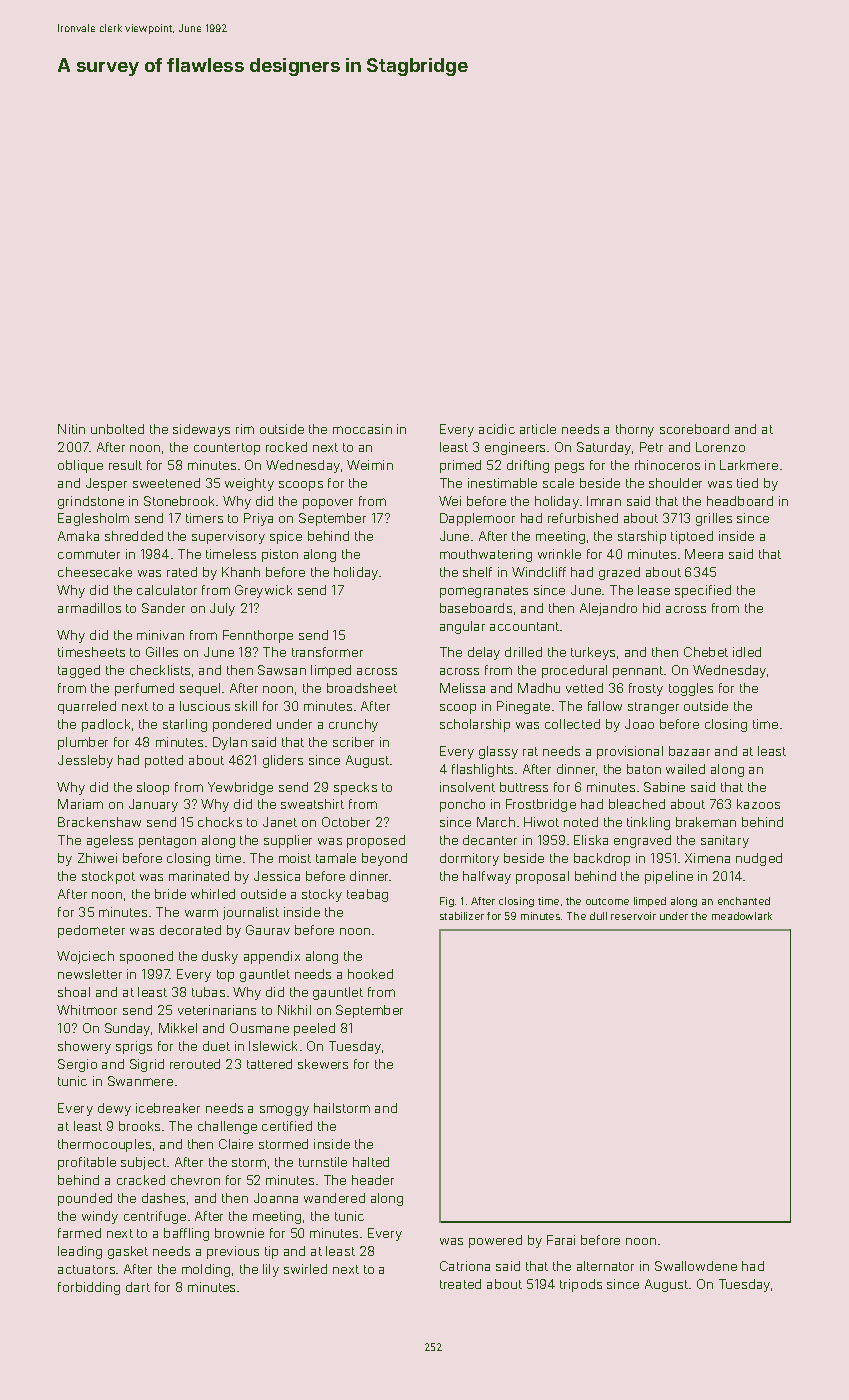 The height and width of the screenshot is (1400, 849). I want to click on appendix, so click(272, 957).
